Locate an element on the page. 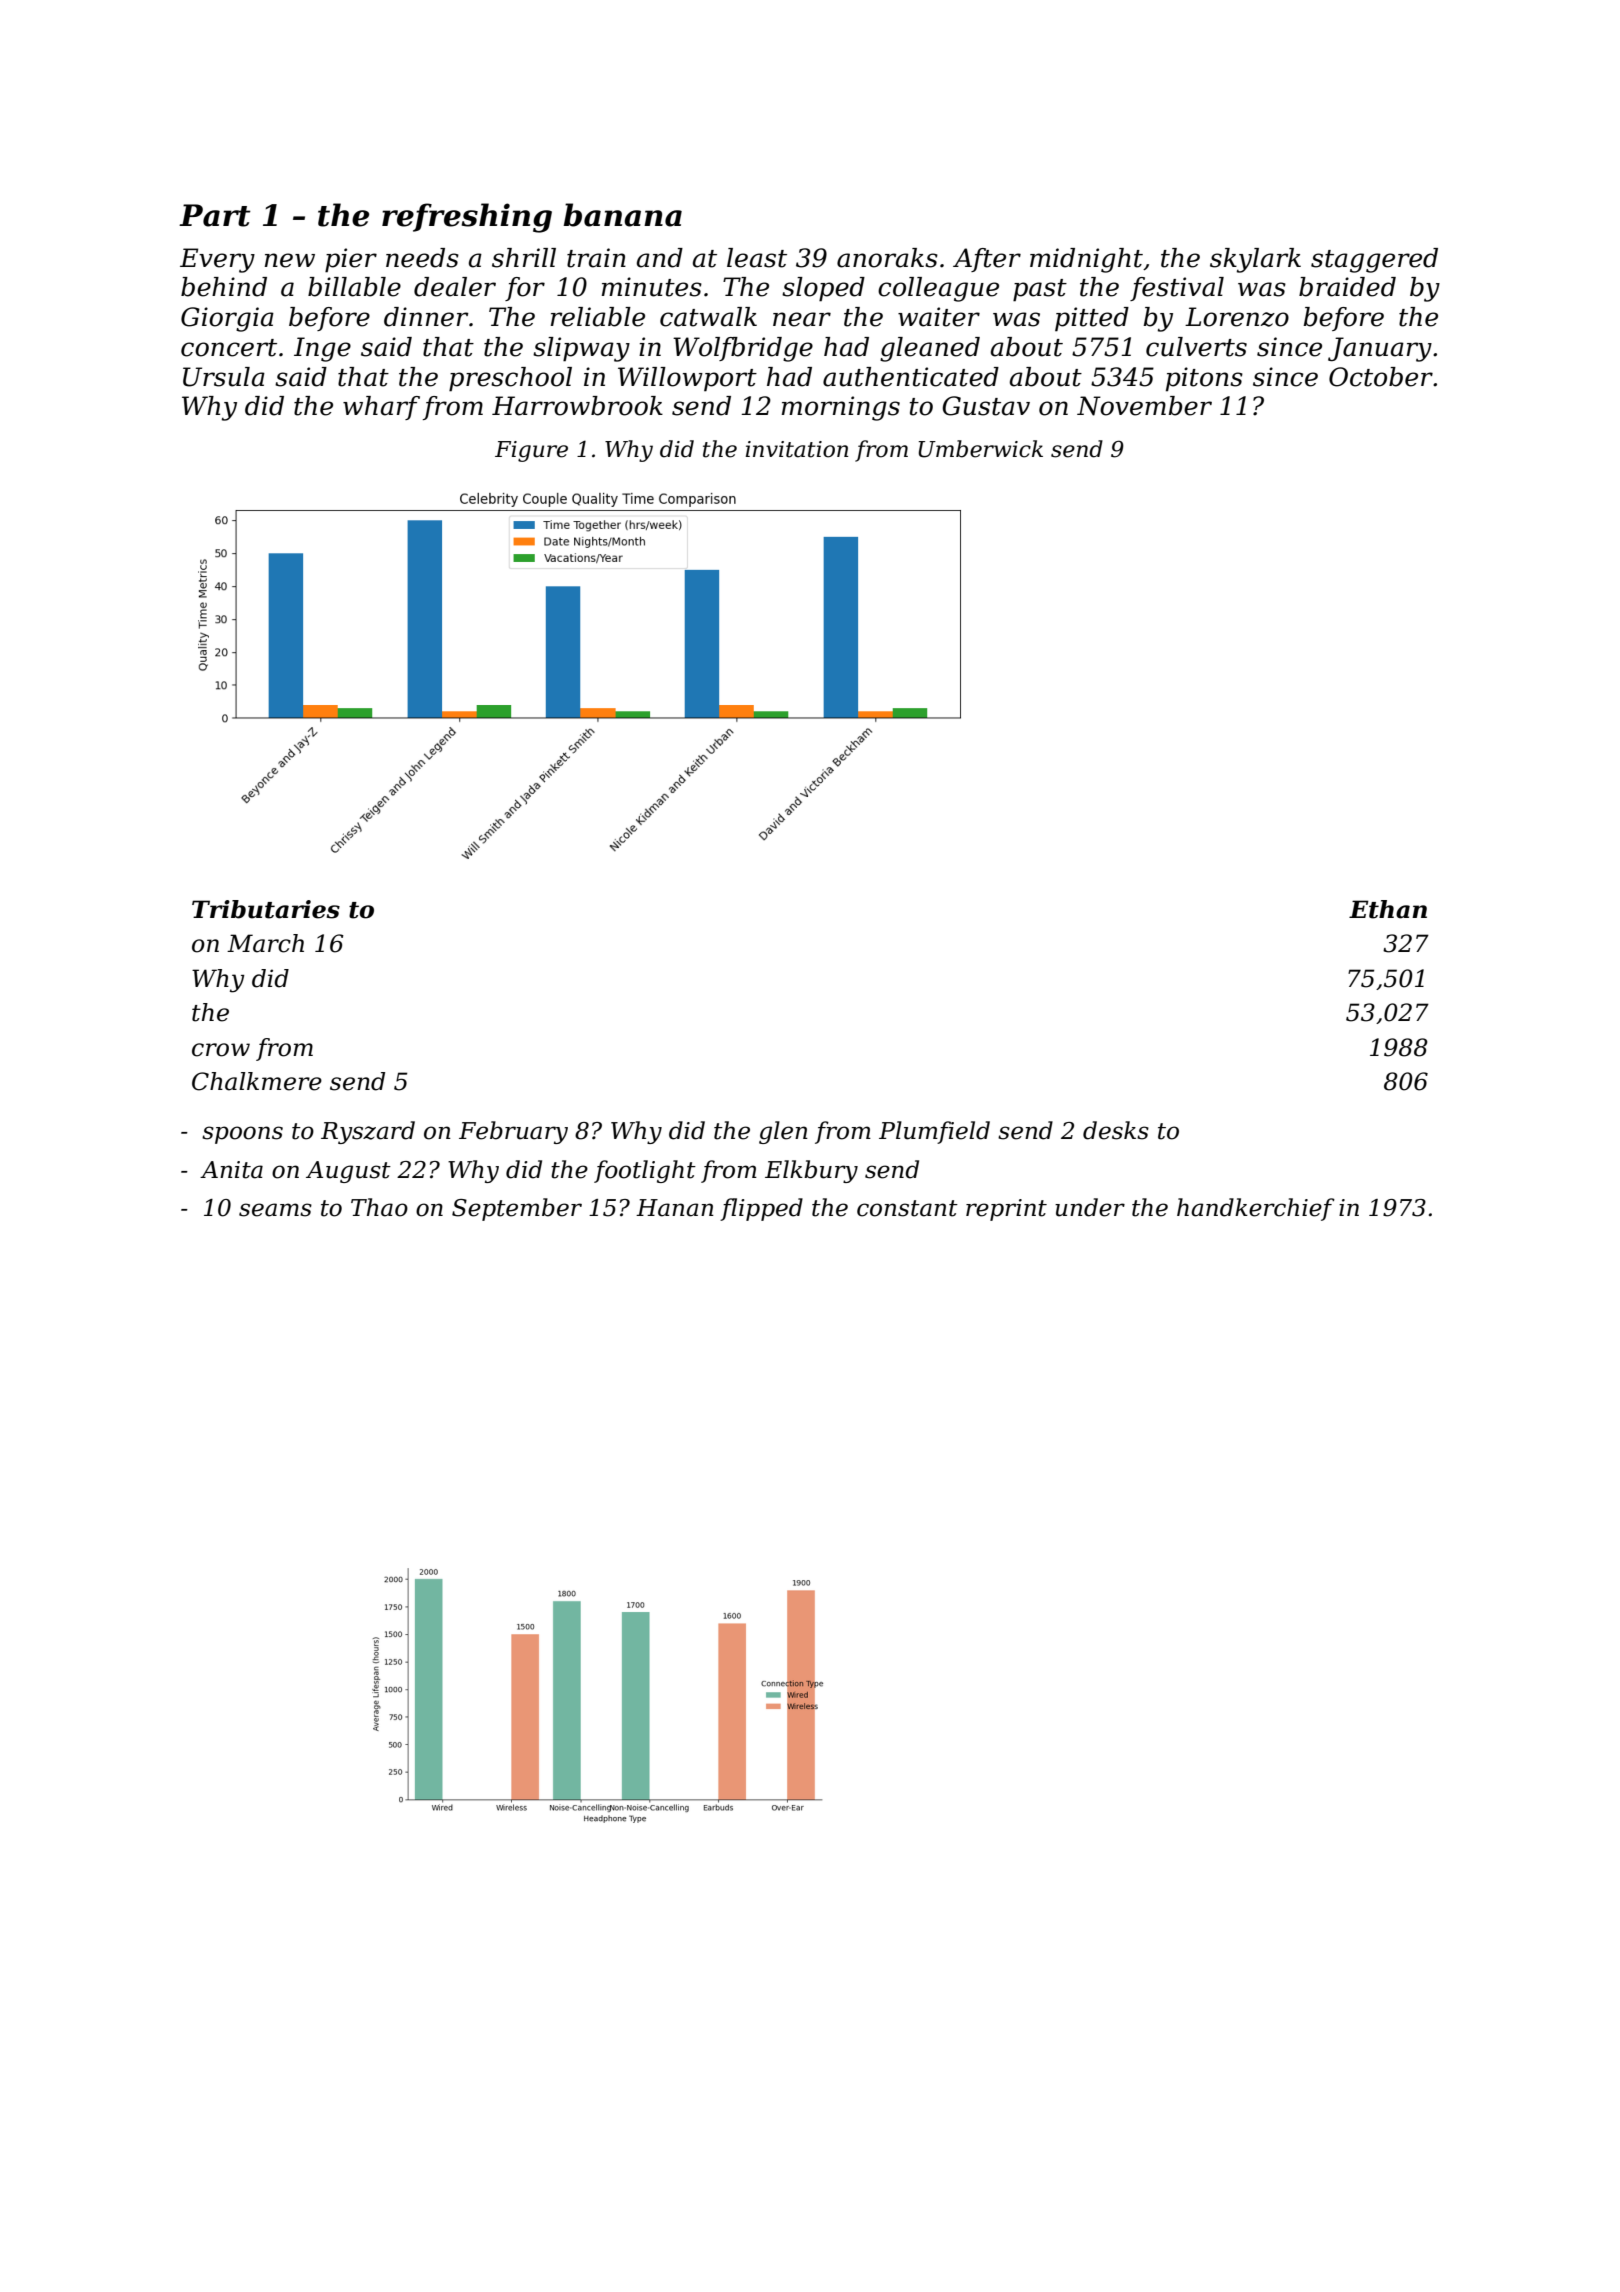 The height and width of the page is (2292, 1620). Ethan is located at coordinates (1388, 909).
